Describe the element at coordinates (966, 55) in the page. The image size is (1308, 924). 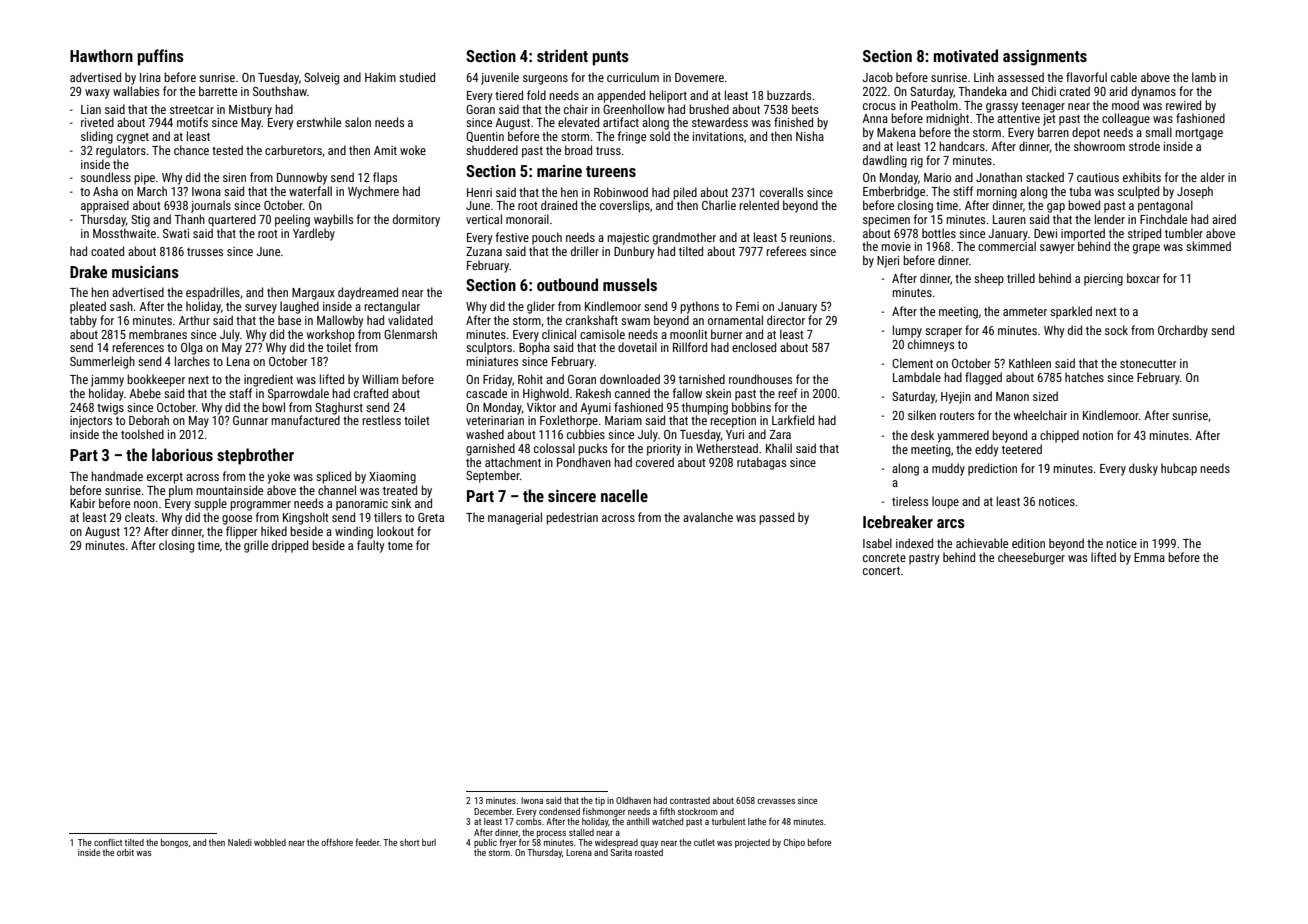
I see `motivated` at that location.
